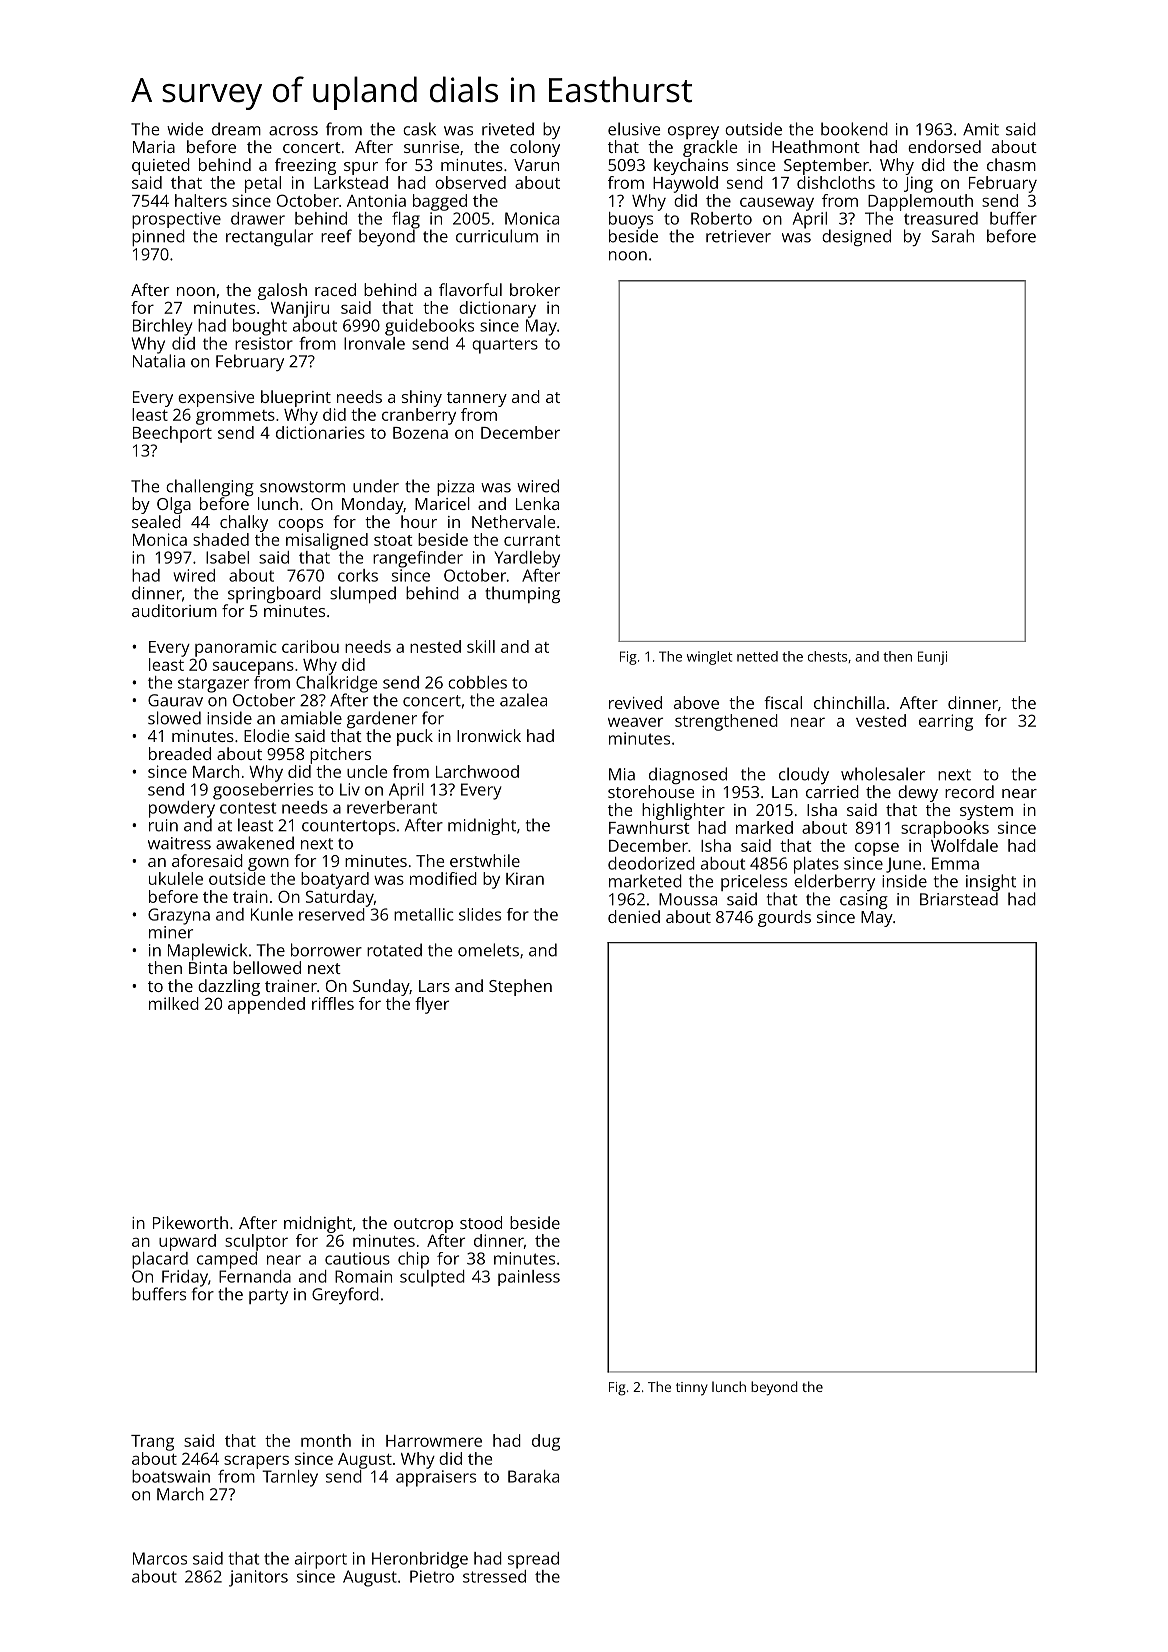  I want to click on Natalia, so click(159, 361).
